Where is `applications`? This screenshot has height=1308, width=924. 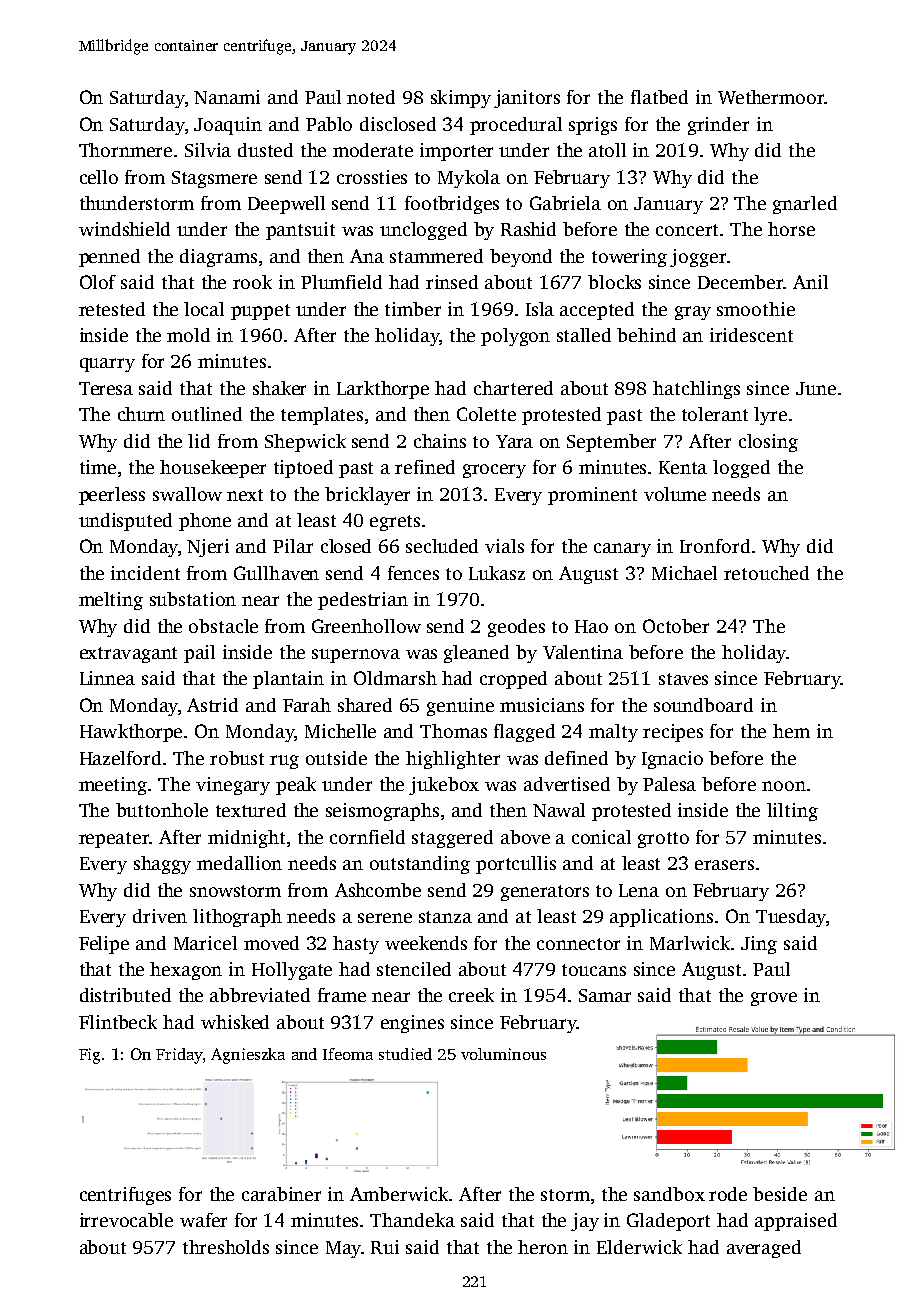 applications is located at coordinates (661, 918).
